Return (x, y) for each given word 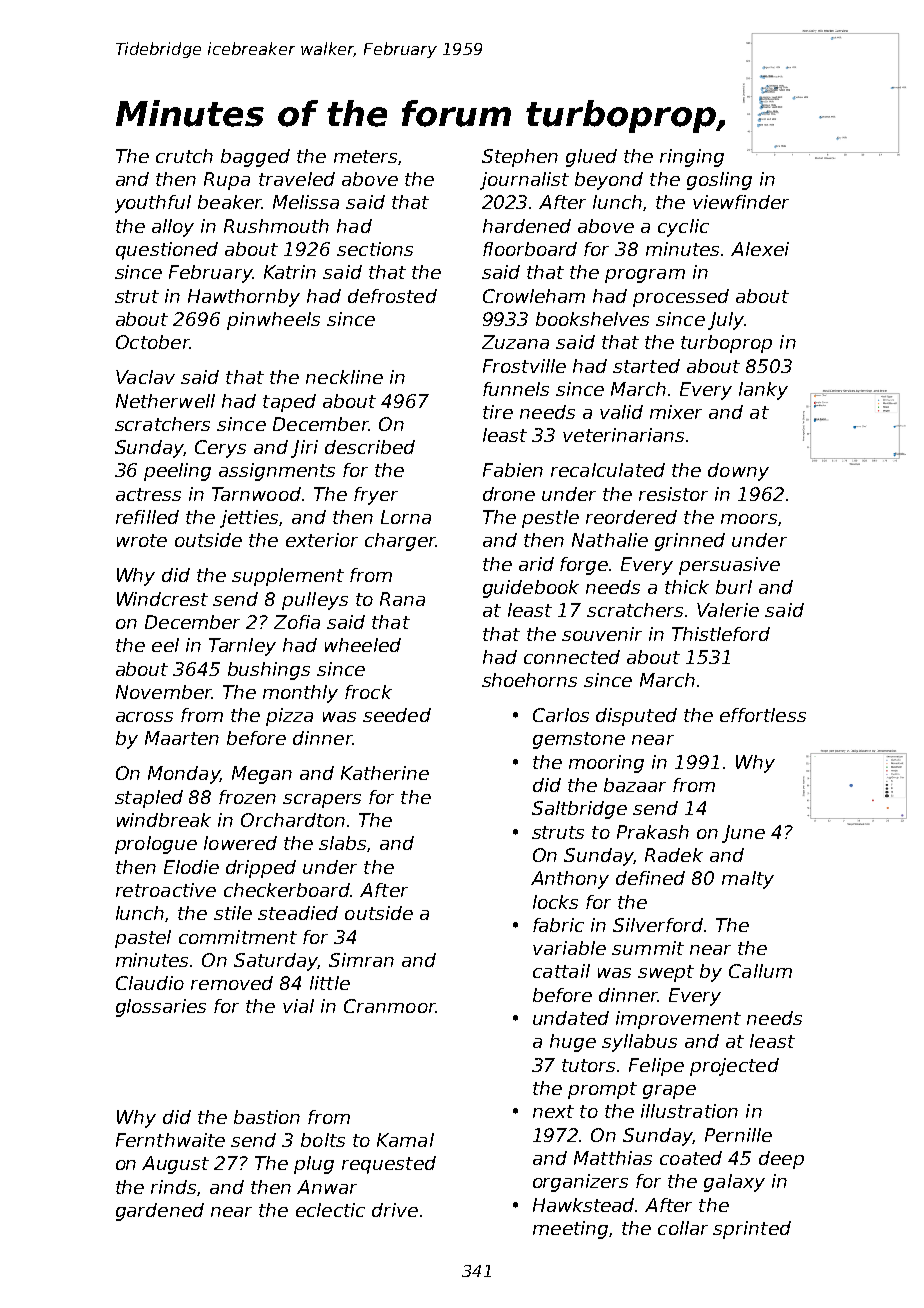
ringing (692, 158)
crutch (184, 156)
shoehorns (529, 680)
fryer (376, 496)
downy (738, 472)
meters (365, 156)
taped (289, 403)
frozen (247, 797)
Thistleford (721, 634)
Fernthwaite (170, 1140)
